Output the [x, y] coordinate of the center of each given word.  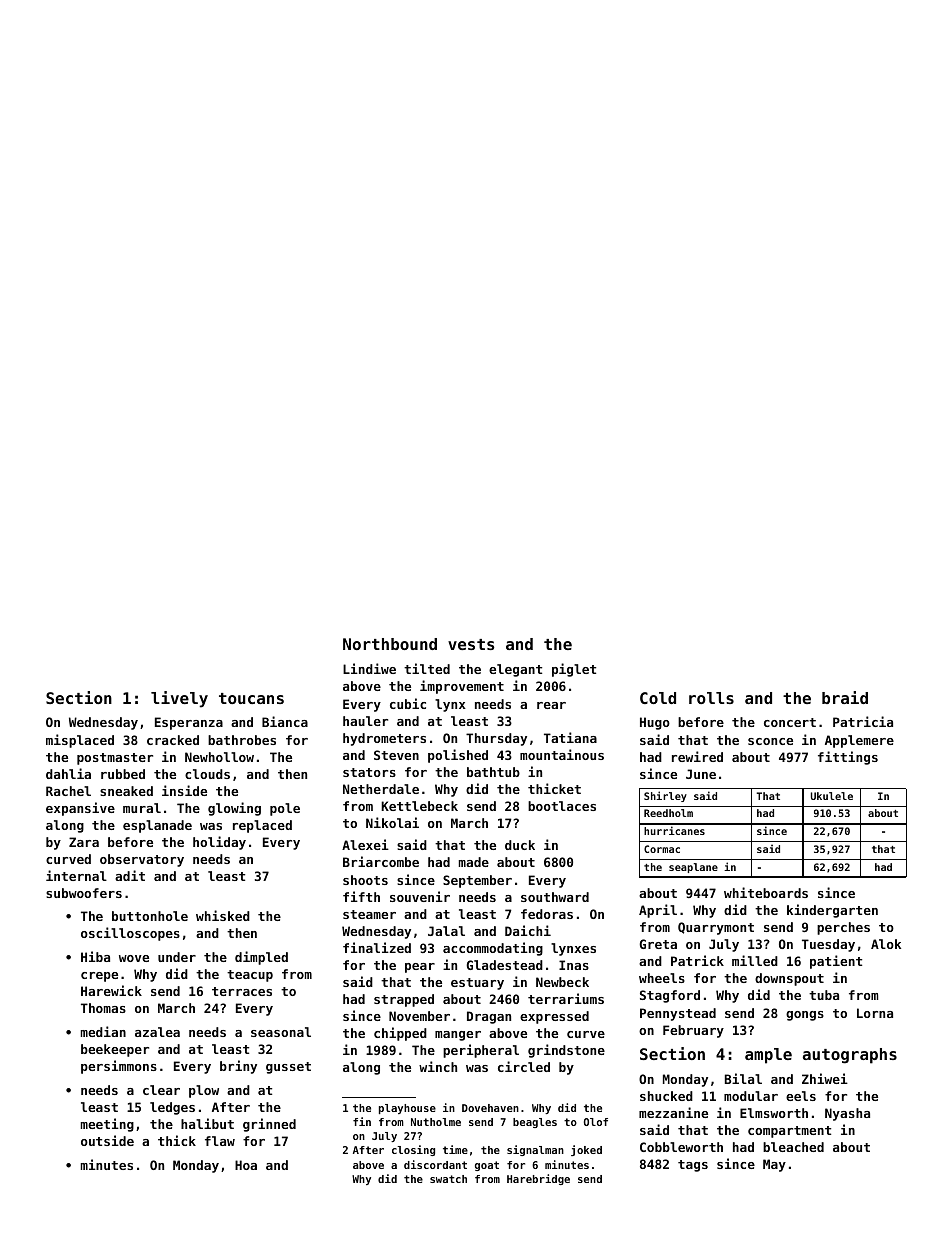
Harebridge [538, 1179]
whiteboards [766, 892]
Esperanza [189, 723]
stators [369, 772]
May [774, 1165]
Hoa [246, 1165]
